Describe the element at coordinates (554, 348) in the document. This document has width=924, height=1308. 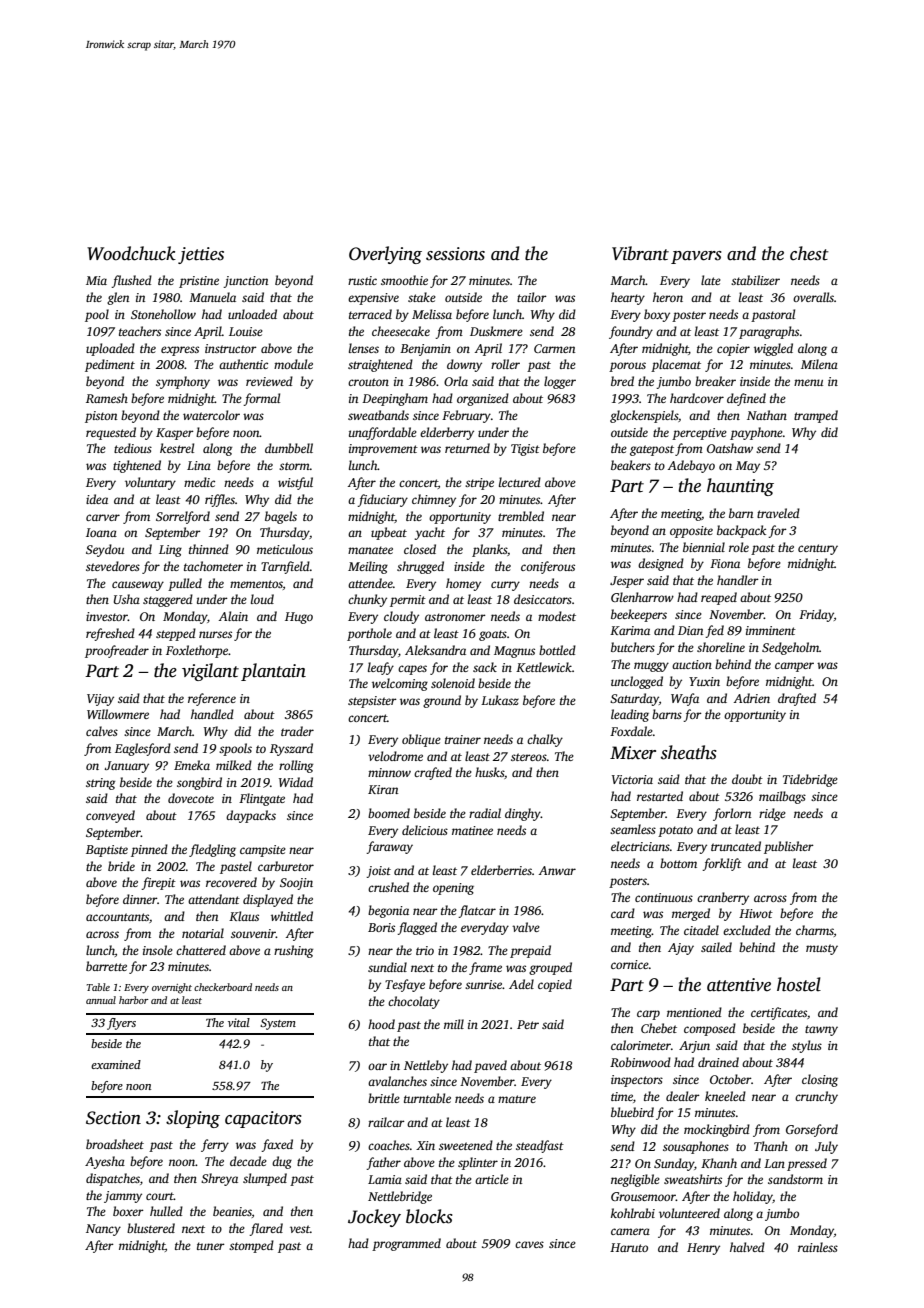
I see `Carmen` at that location.
